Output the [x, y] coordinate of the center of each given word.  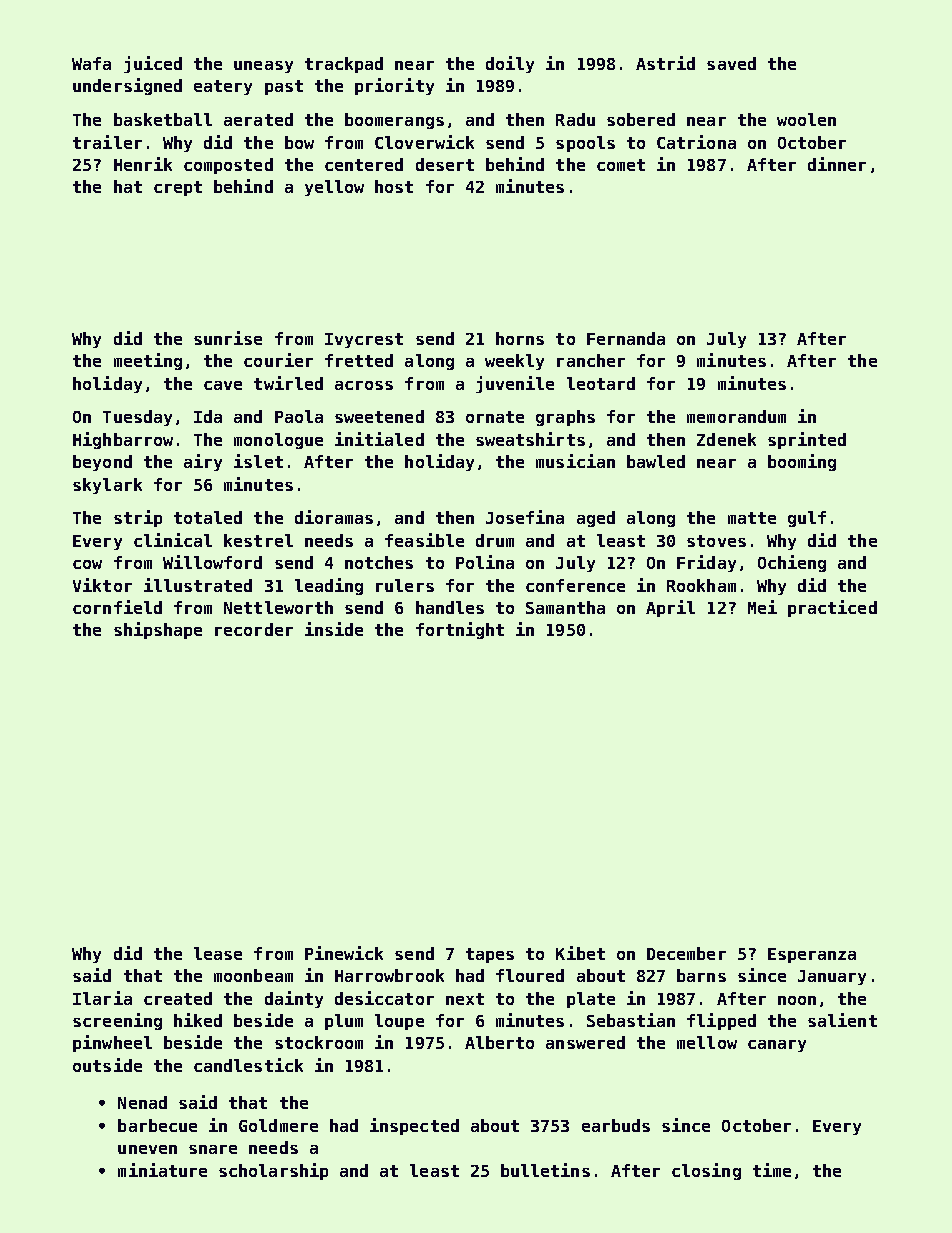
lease [218, 953]
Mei [762, 607]
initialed [379, 439]
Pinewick [344, 953]
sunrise [228, 338]
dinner [837, 164]
